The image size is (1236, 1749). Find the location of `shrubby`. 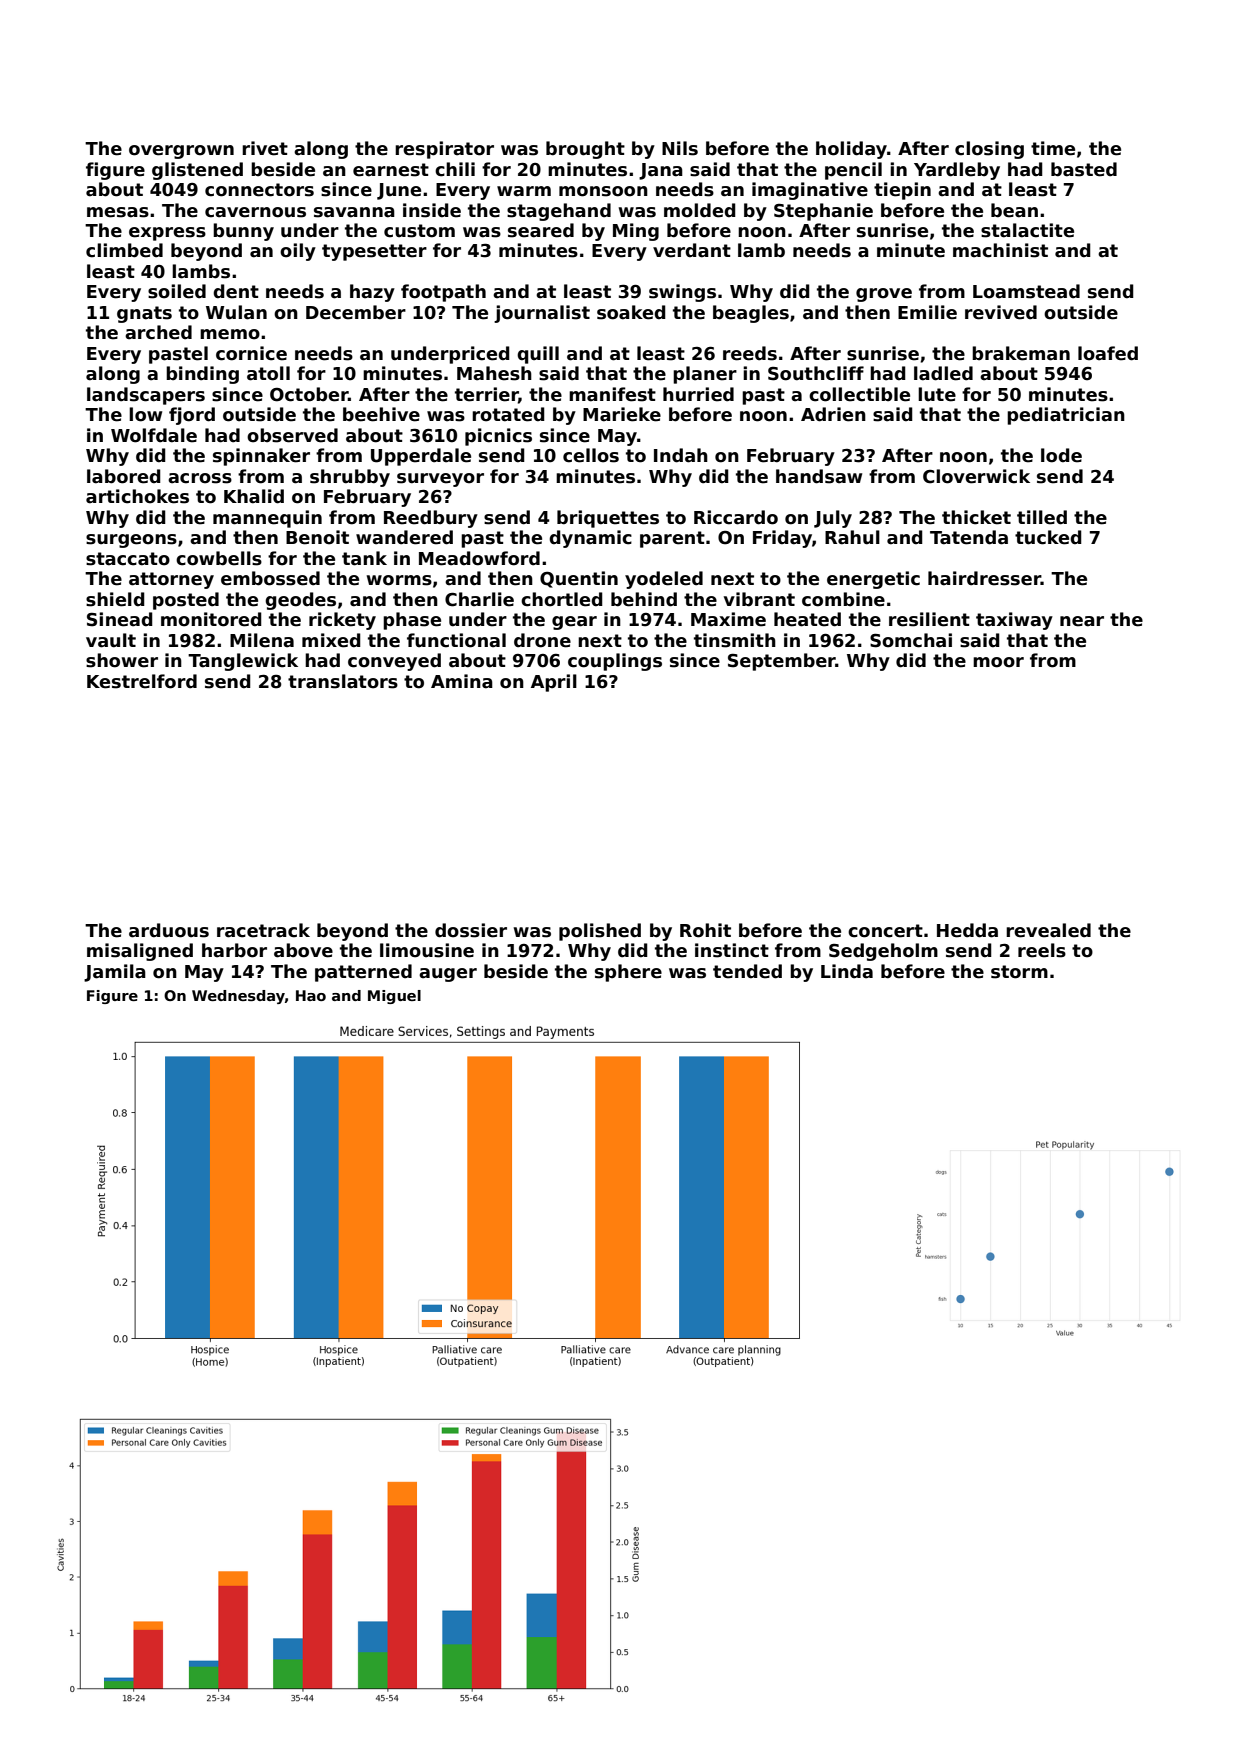

shrubby is located at coordinates (350, 478).
